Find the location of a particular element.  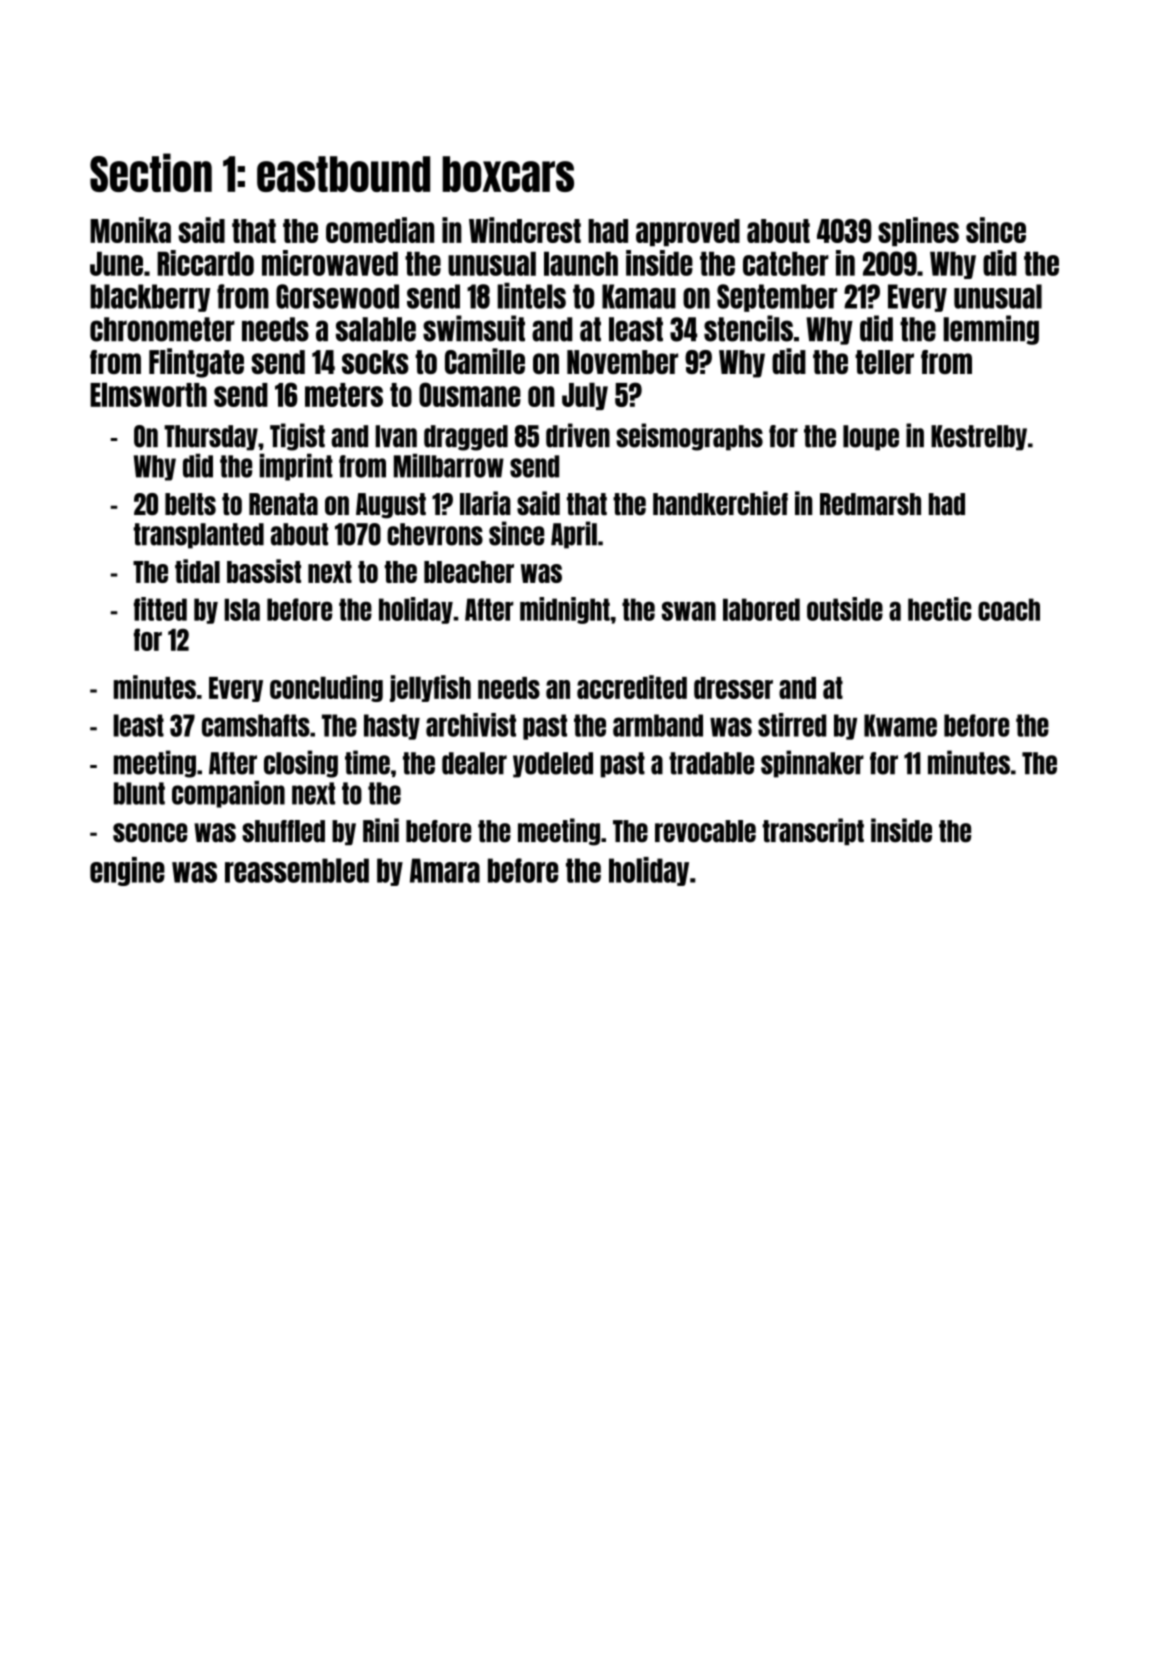

Amara is located at coordinates (445, 870).
